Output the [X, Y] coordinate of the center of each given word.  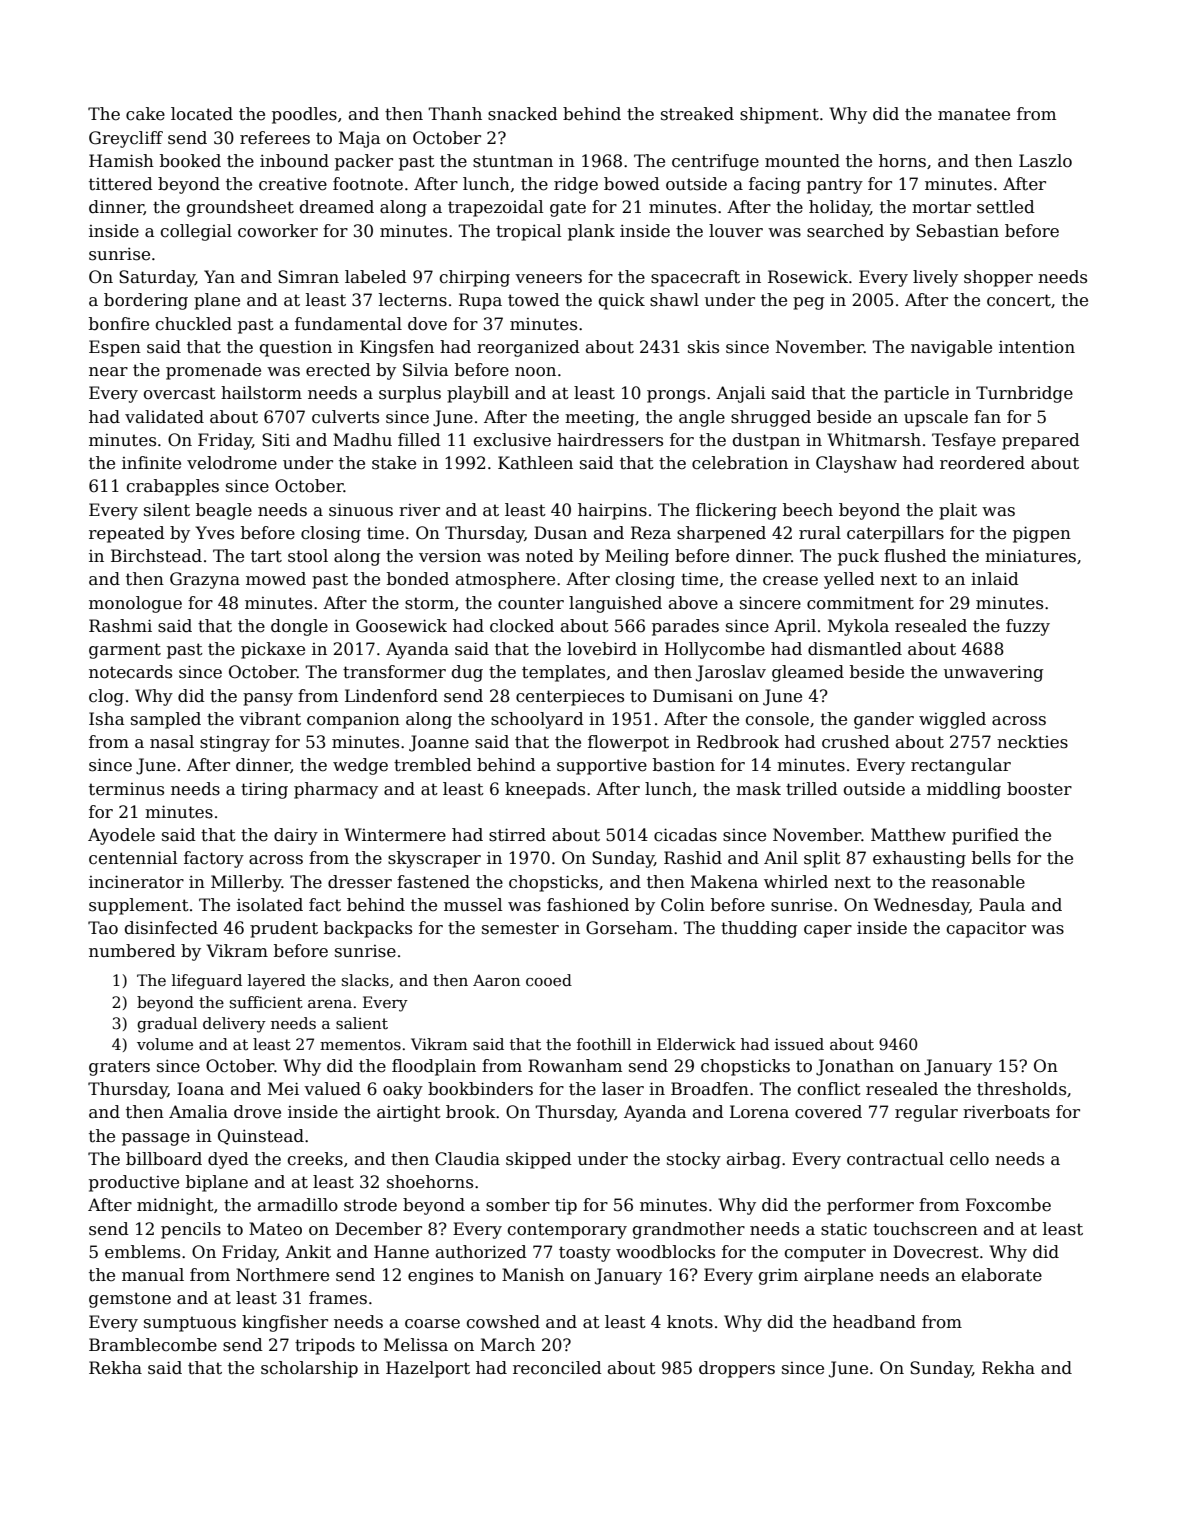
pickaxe [273, 650]
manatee [974, 114]
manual [153, 1275]
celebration [740, 463]
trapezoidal [495, 208]
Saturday [157, 278]
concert [1019, 300]
